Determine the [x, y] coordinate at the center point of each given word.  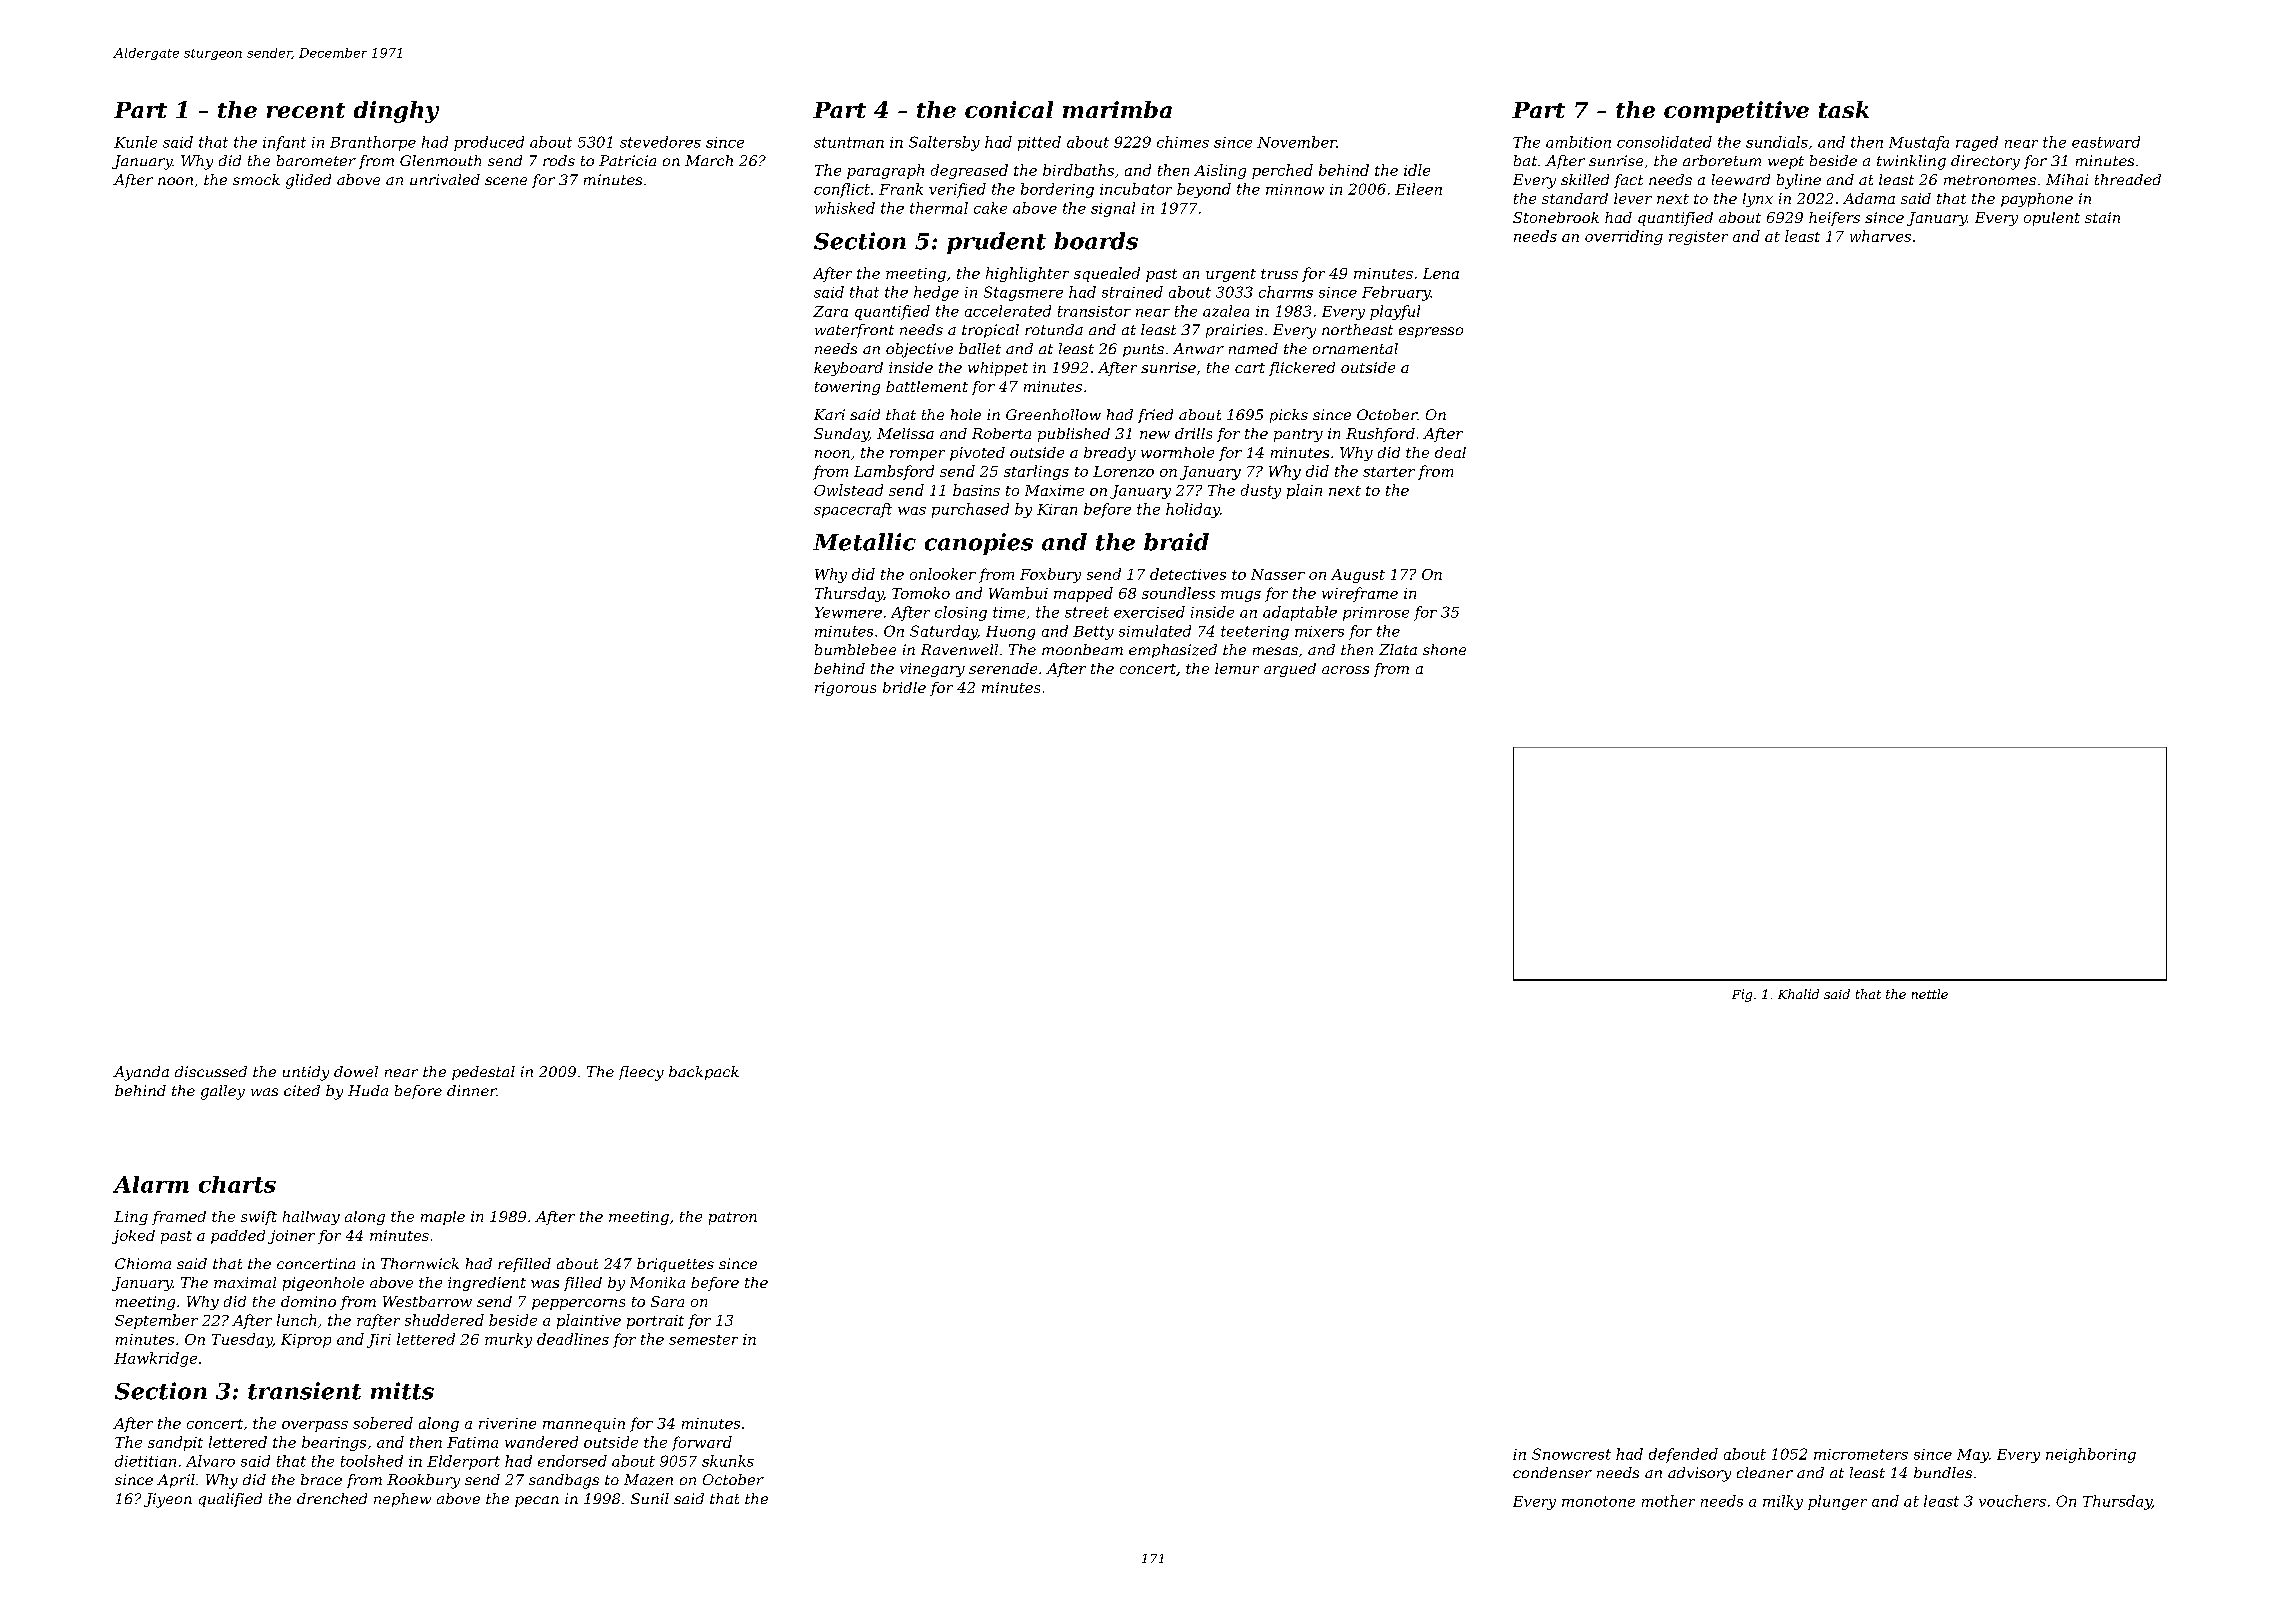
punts [1143, 350]
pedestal [483, 1073]
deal [1450, 452]
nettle [1930, 994]
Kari [829, 414]
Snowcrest [1571, 1454]
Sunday [841, 435]
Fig [1742, 995]
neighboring [2091, 1455]
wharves [1880, 236]
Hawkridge [155, 1359]
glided [308, 181]
